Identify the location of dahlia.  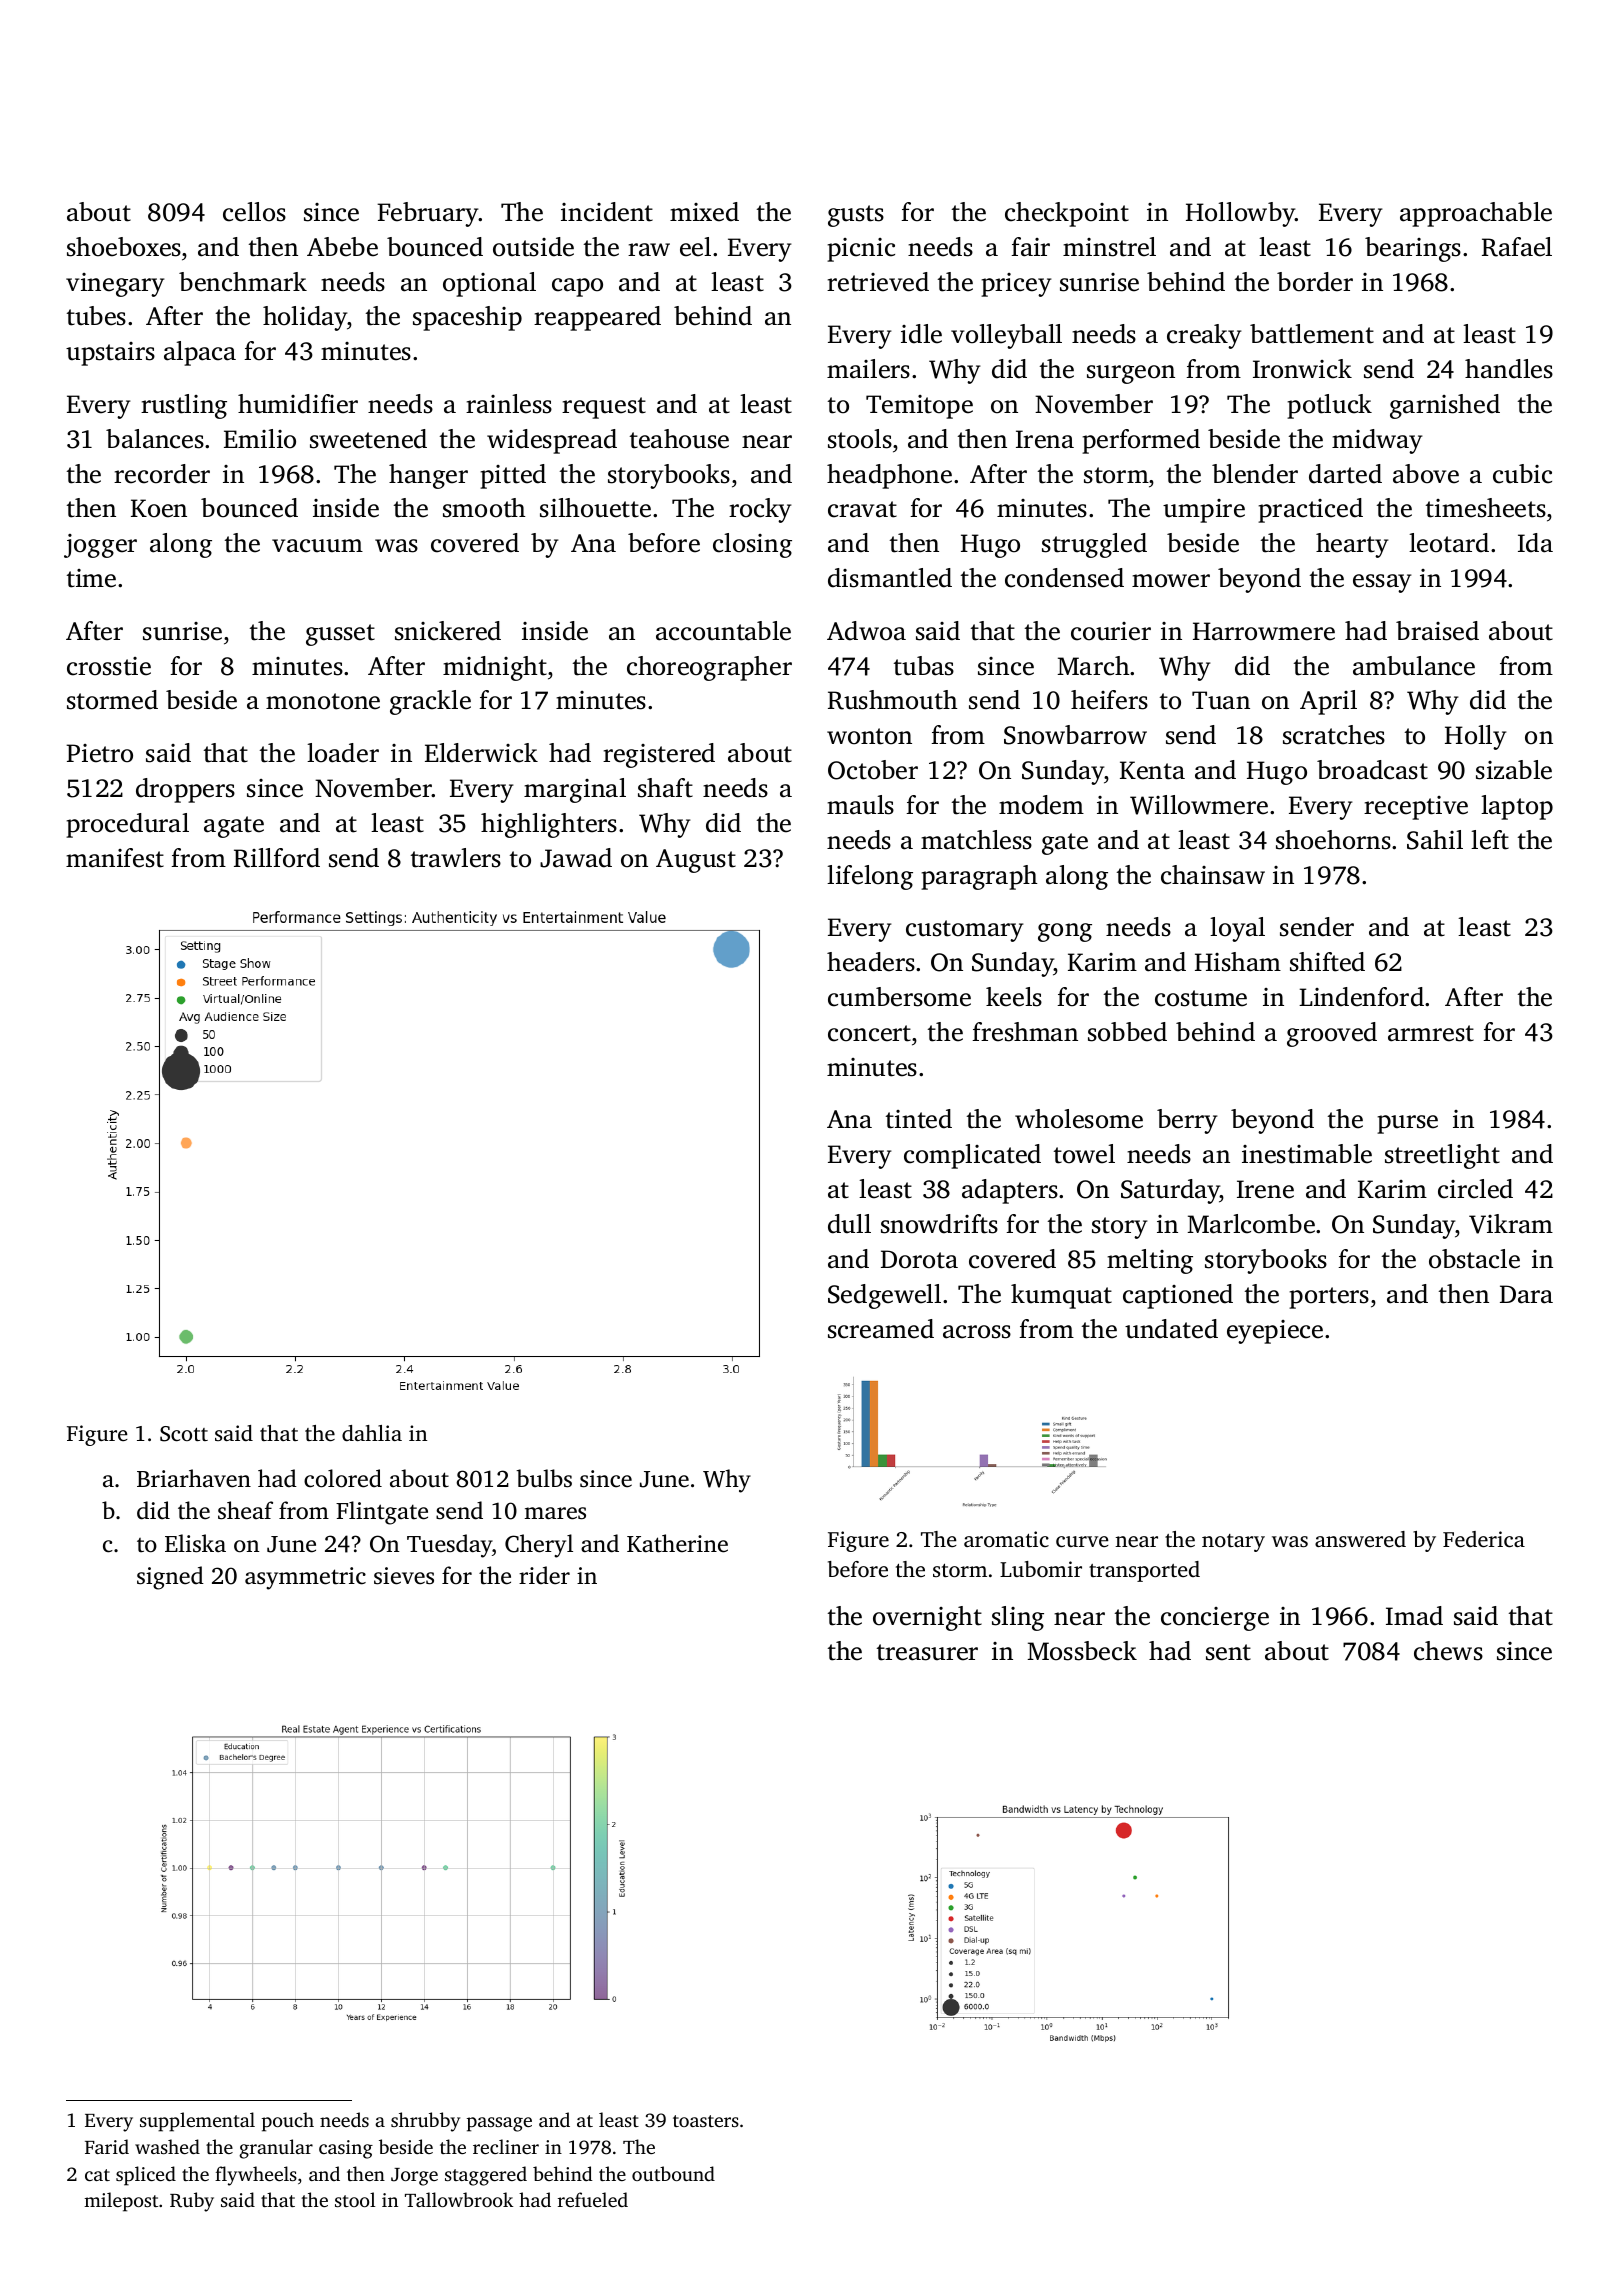
(372, 1433).
